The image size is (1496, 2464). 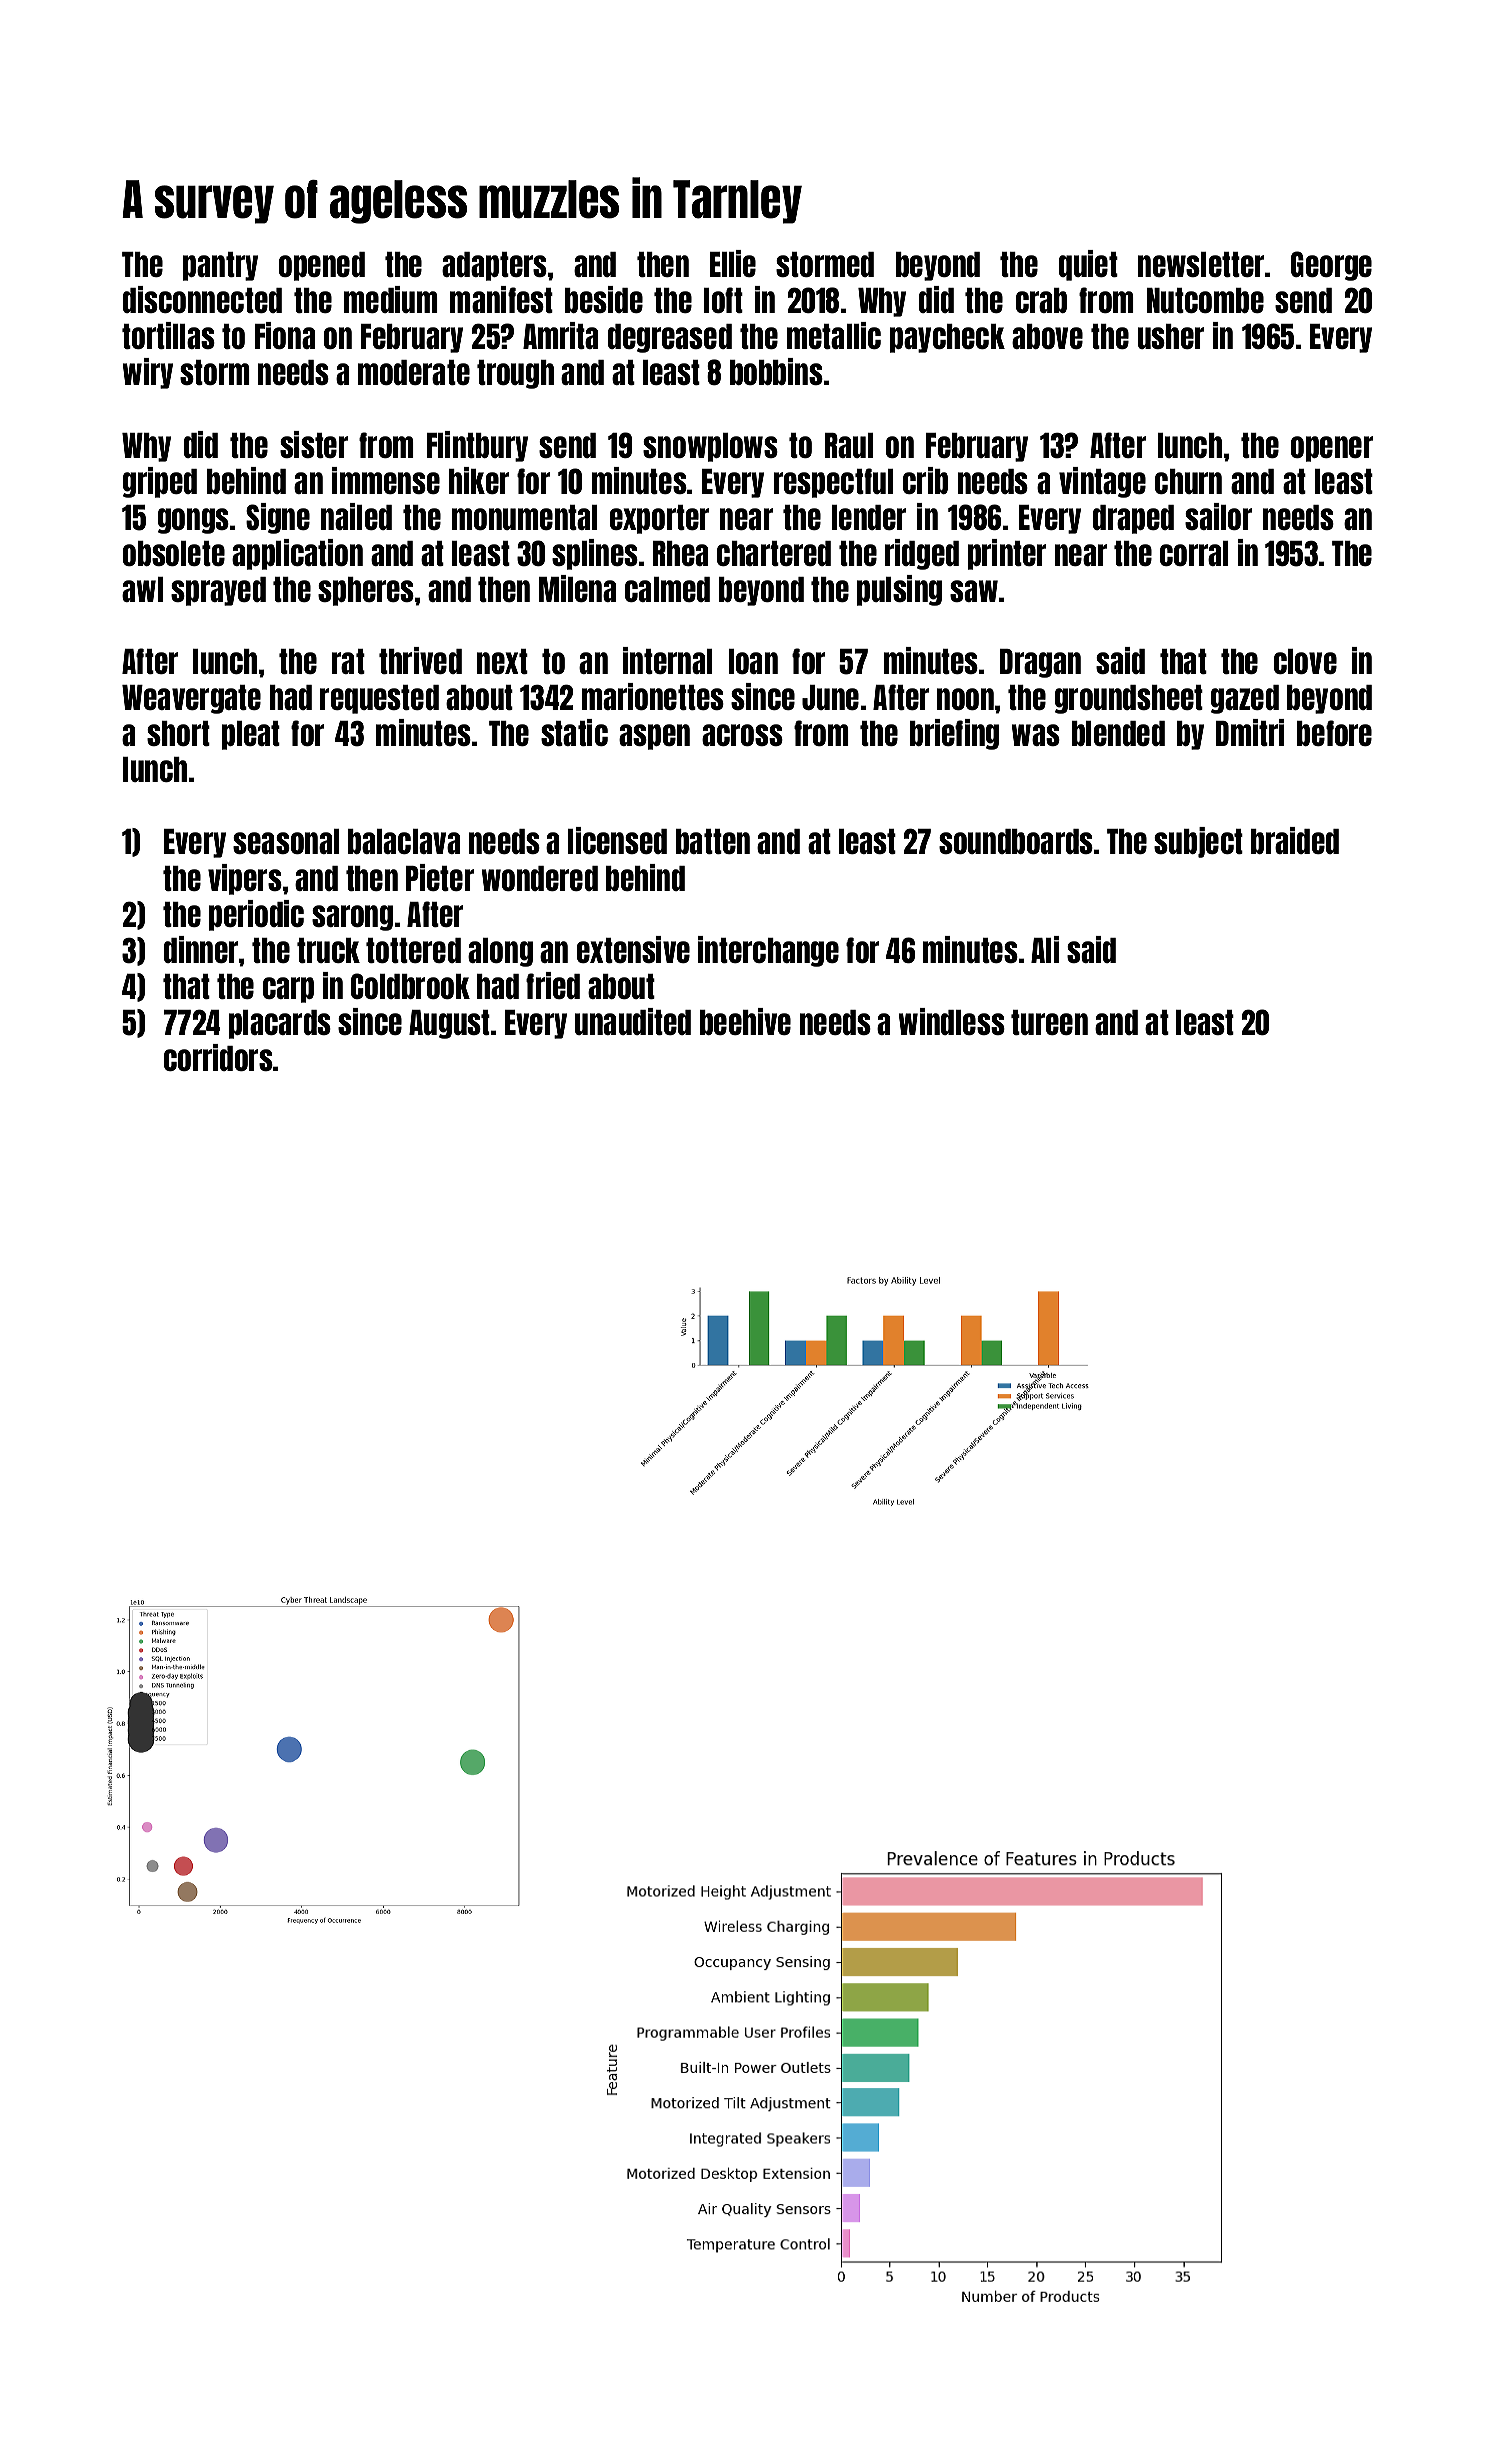 I want to click on Ellie, so click(x=733, y=263).
